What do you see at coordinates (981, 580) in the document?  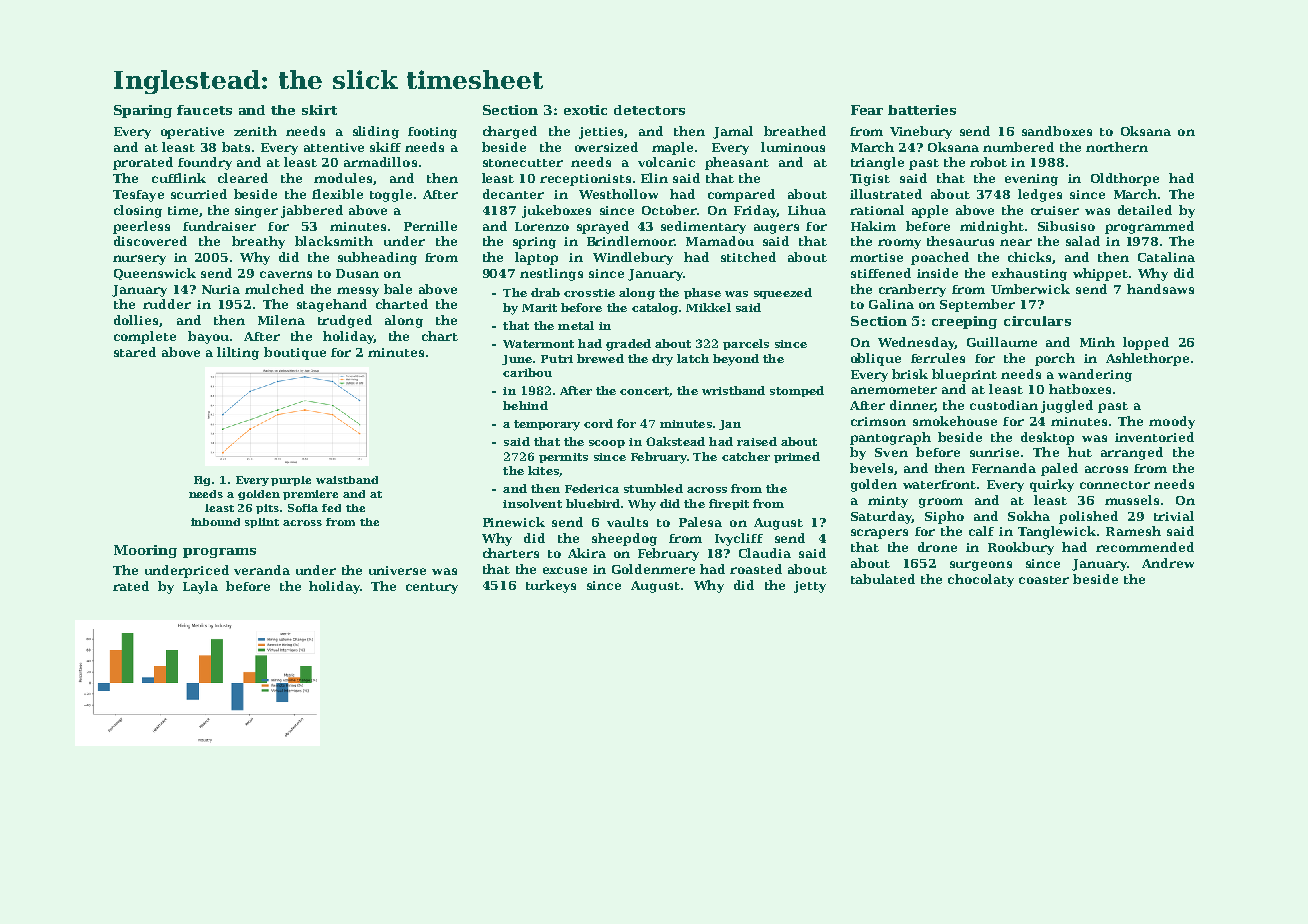 I see `chocolaty` at bounding box center [981, 580].
